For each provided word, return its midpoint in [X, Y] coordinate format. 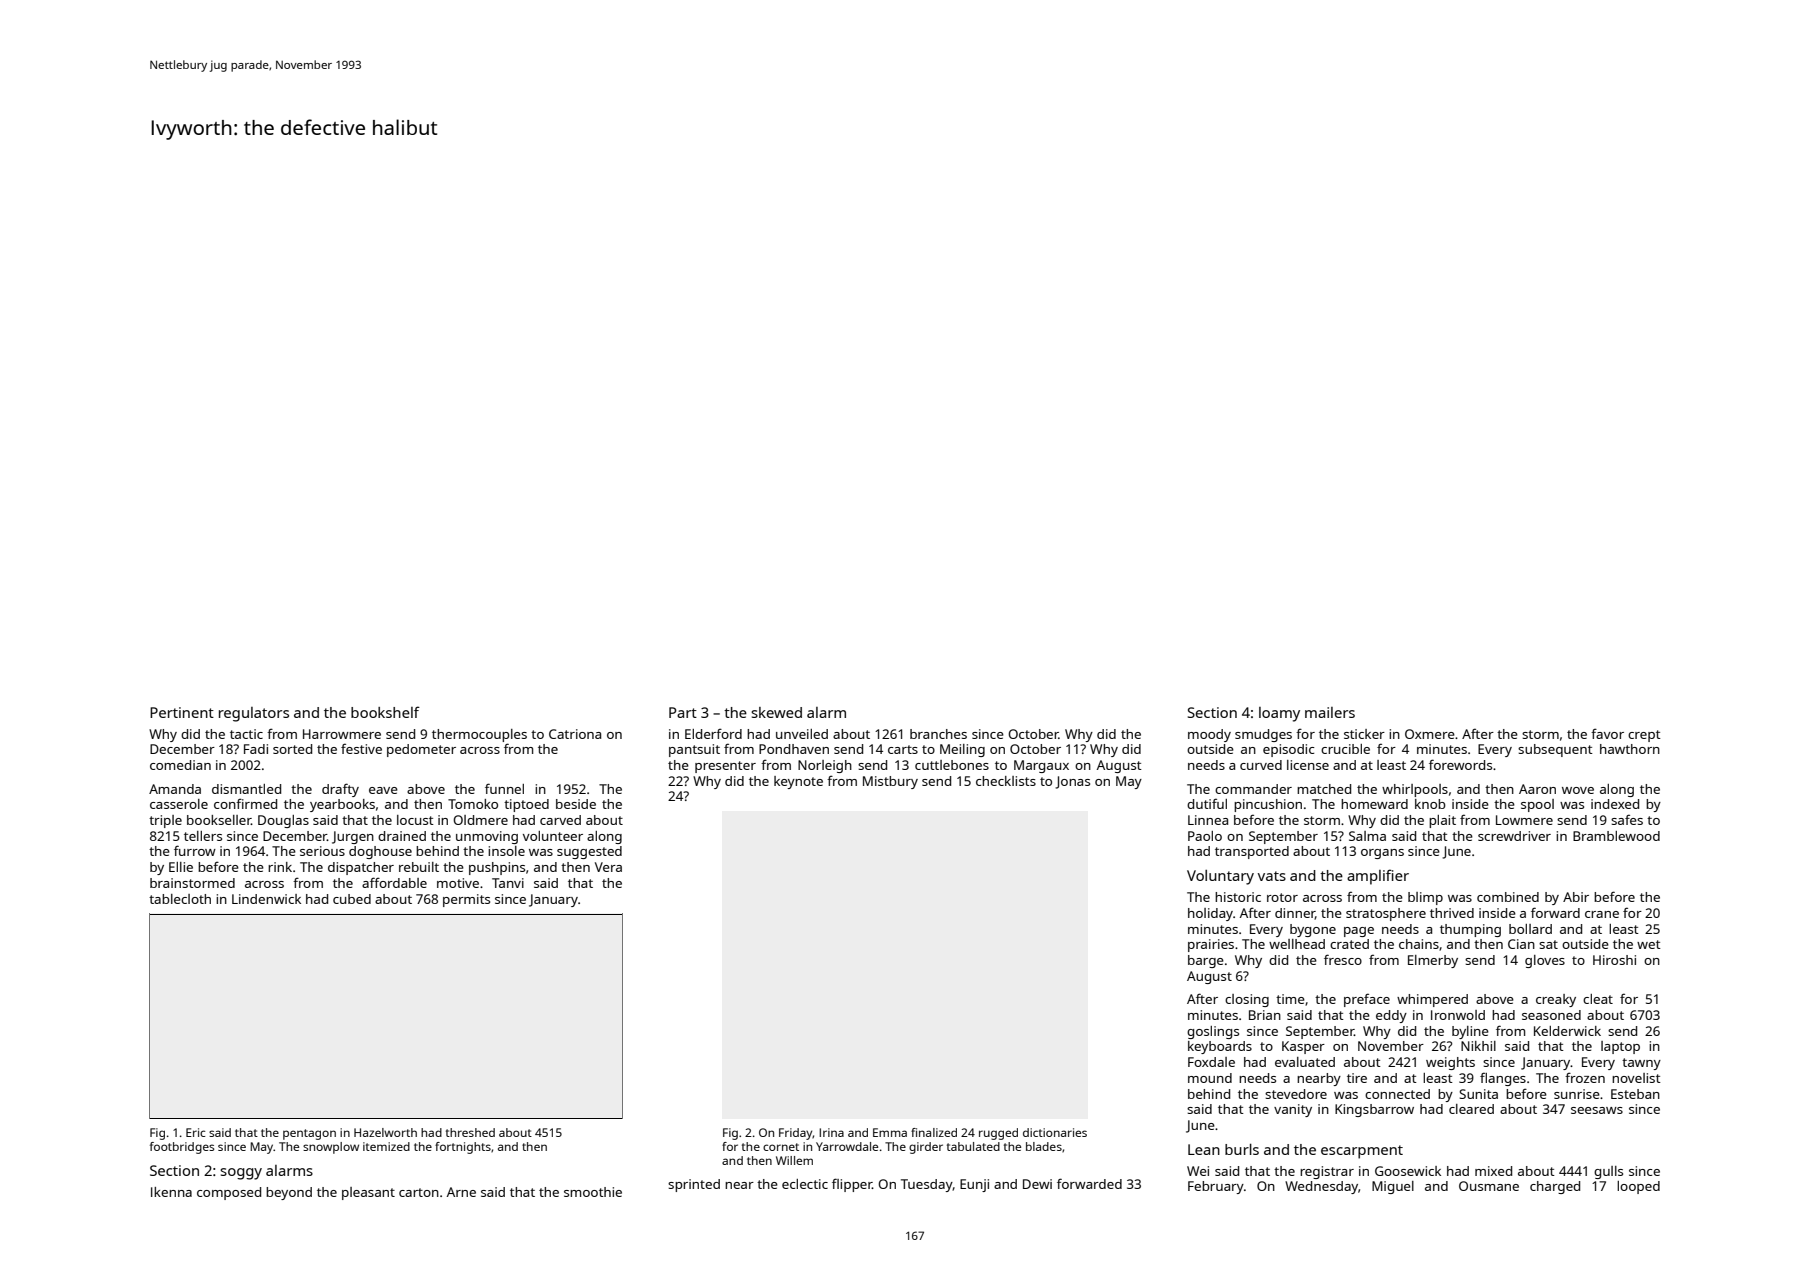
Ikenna [171, 1192]
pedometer [421, 750]
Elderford [713, 733]
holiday [1210, 914]
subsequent [1555, 750]
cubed [352, 899]
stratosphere [1386, 914]
